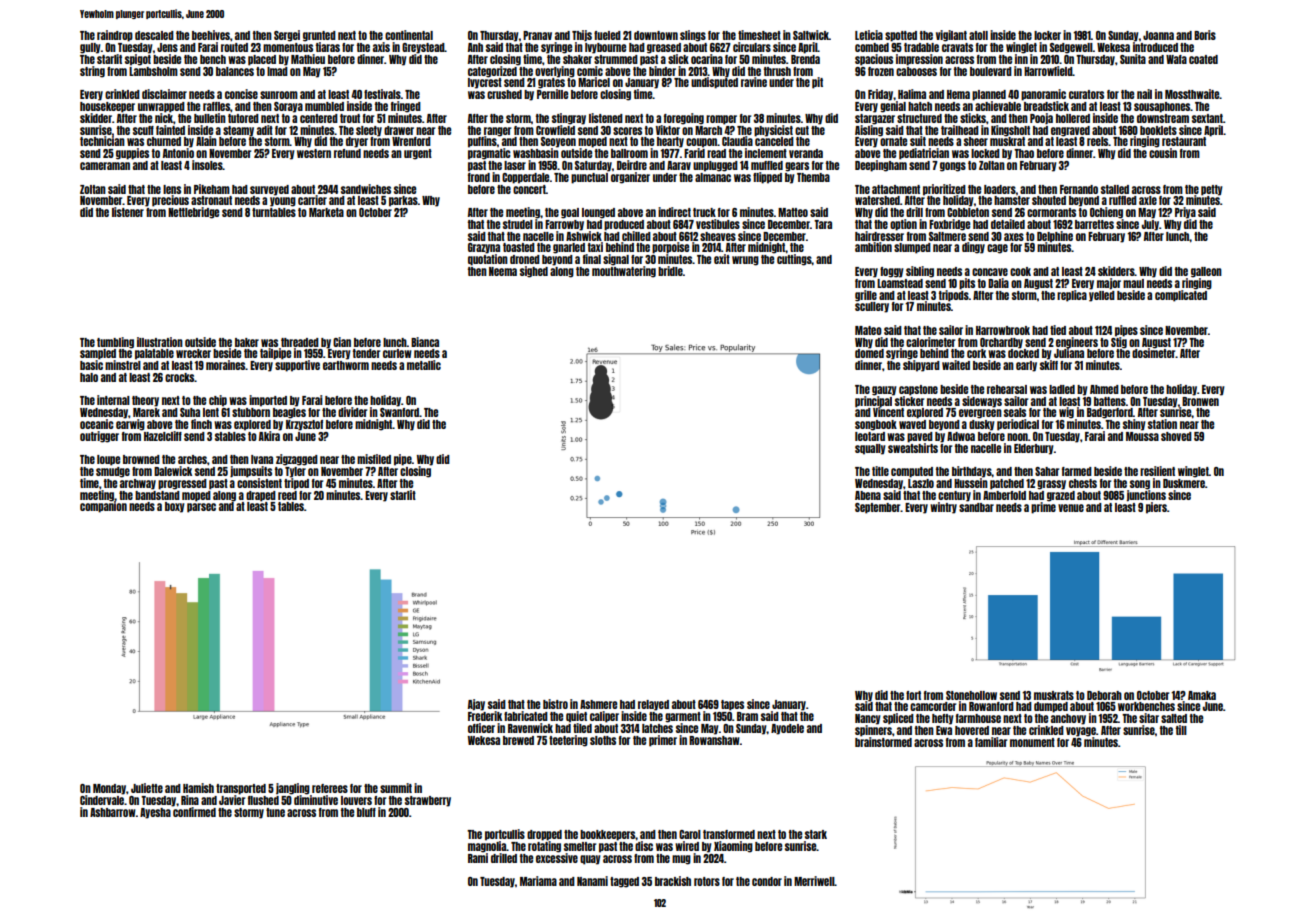  Describe the element at coordinates (971, 695) in the screenshot. I see `Stonehollow` at that location.
